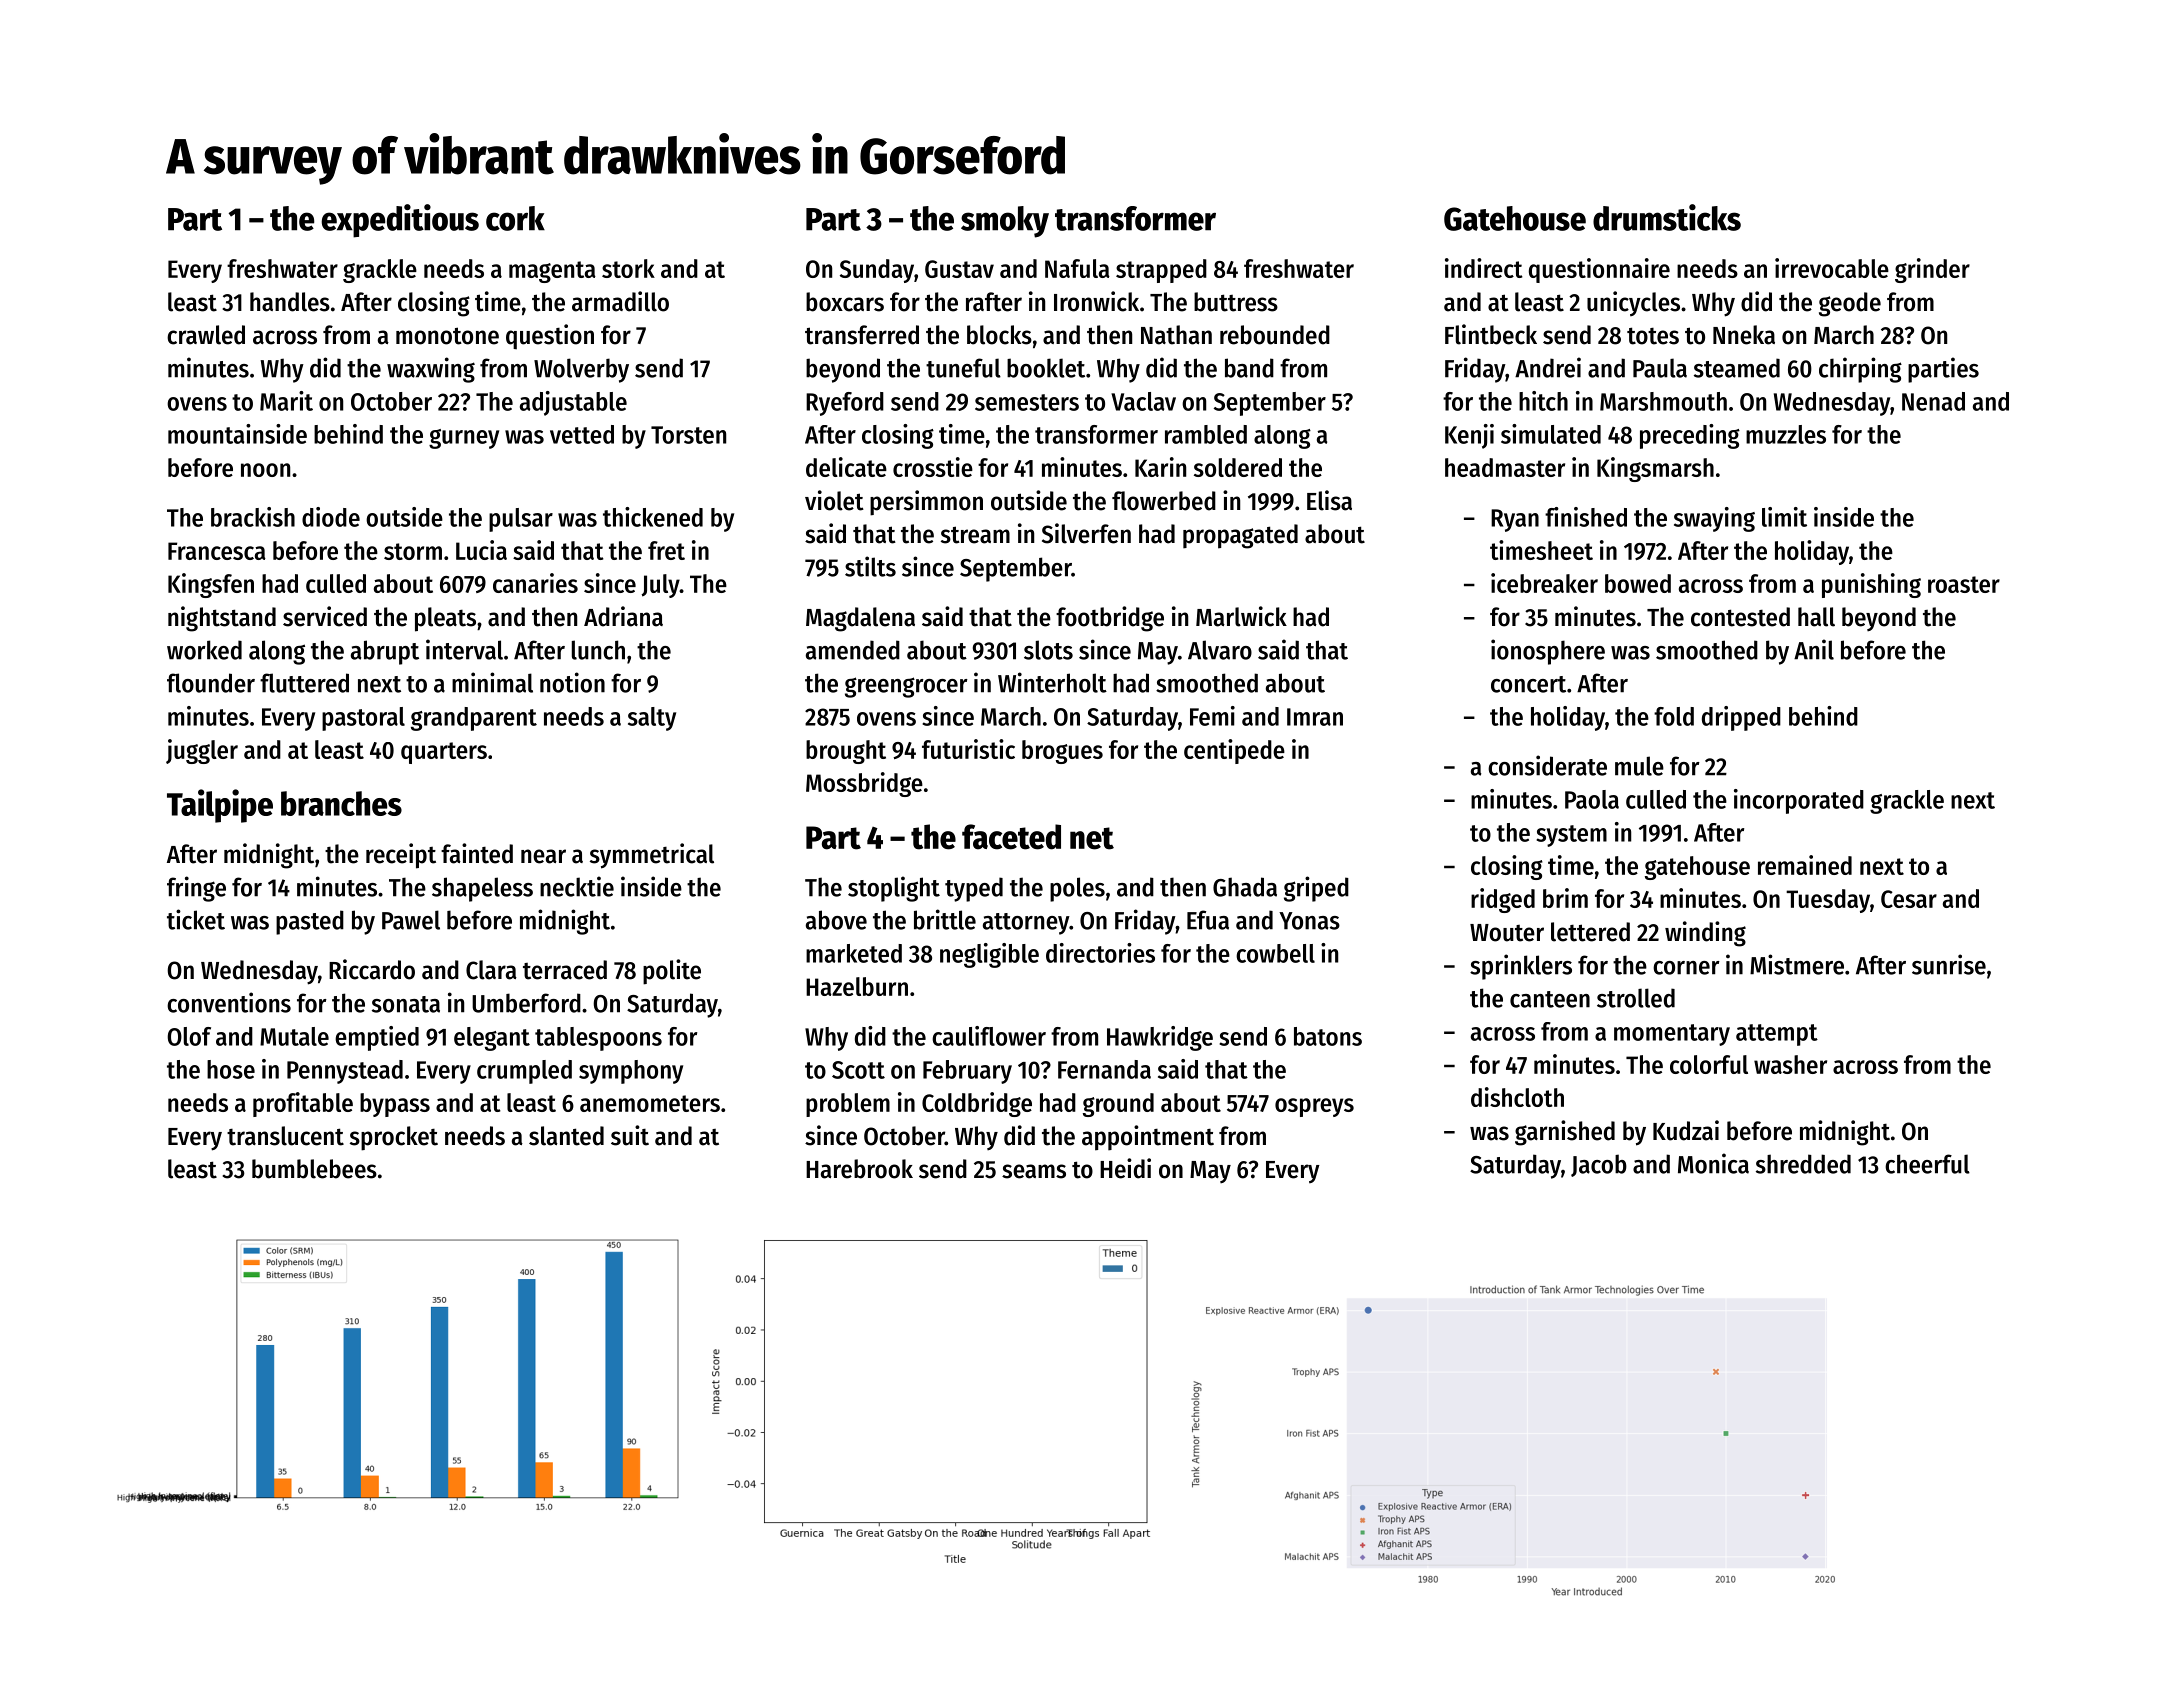 This screenshot has height=1683, width=2178. I want to click on cork, so click(515, 218).
